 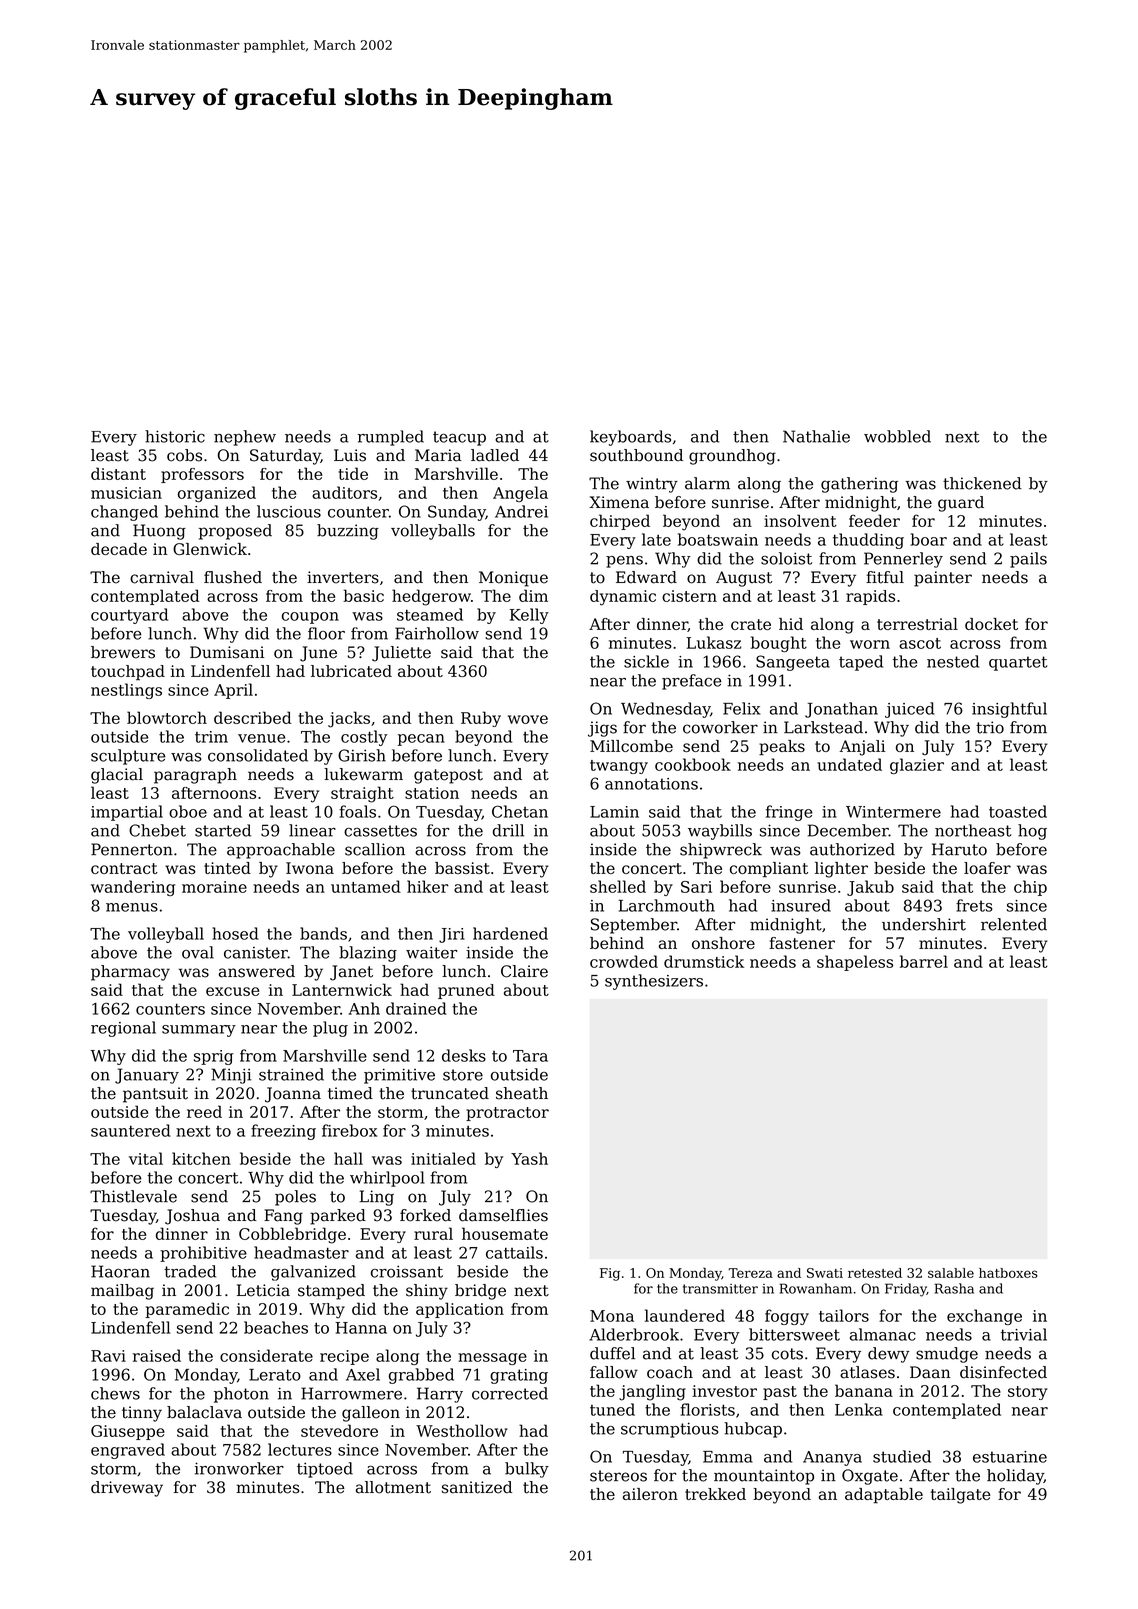 What do you see at coordinates (867, 1372) in the screenshot?
I see `atlases` at bounding box center [867, 1372].
